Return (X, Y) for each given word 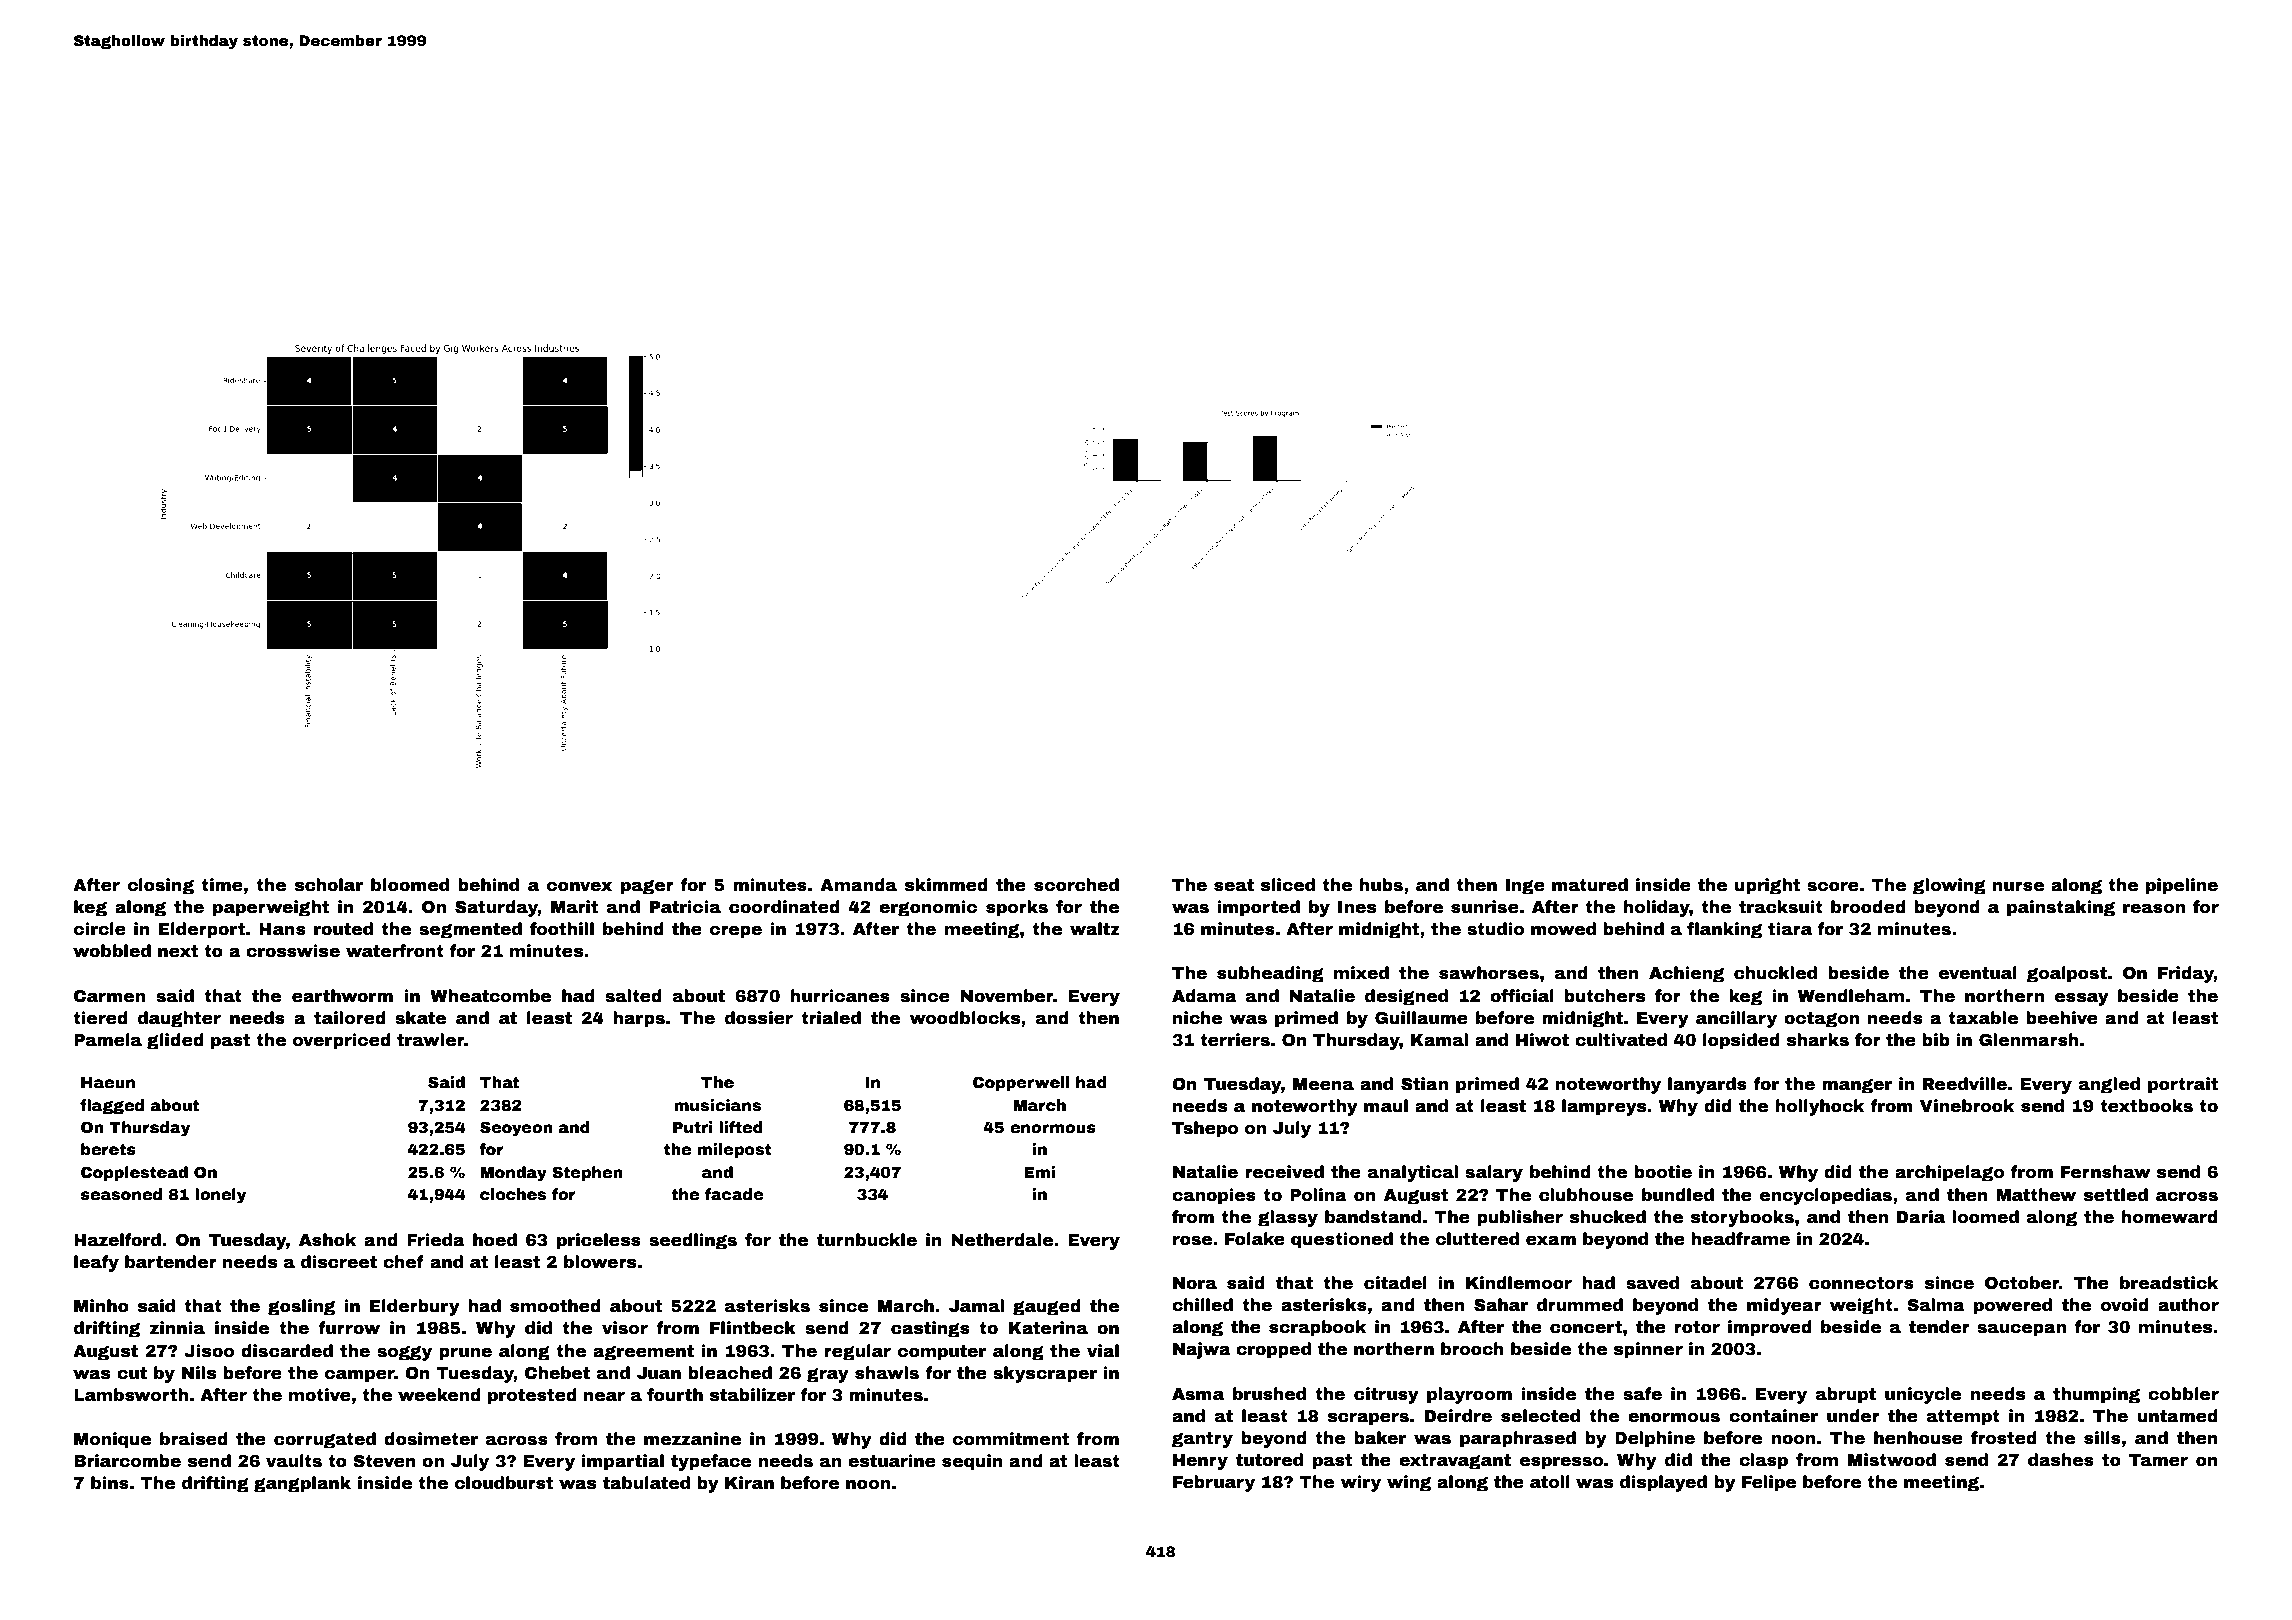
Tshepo (1205, 1129)
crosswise (293, 951)
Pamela (108, 1040)
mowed (1563, 929)
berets (108, 1149)
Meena (1323, 1084)
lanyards (1707, 1085)
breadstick (2169, 1283)
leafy (96, 1263)
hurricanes (840, 996)
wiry (1361, 1483)
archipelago (1949, 1173)
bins (110, 1483)
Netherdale (1002, 1240)
